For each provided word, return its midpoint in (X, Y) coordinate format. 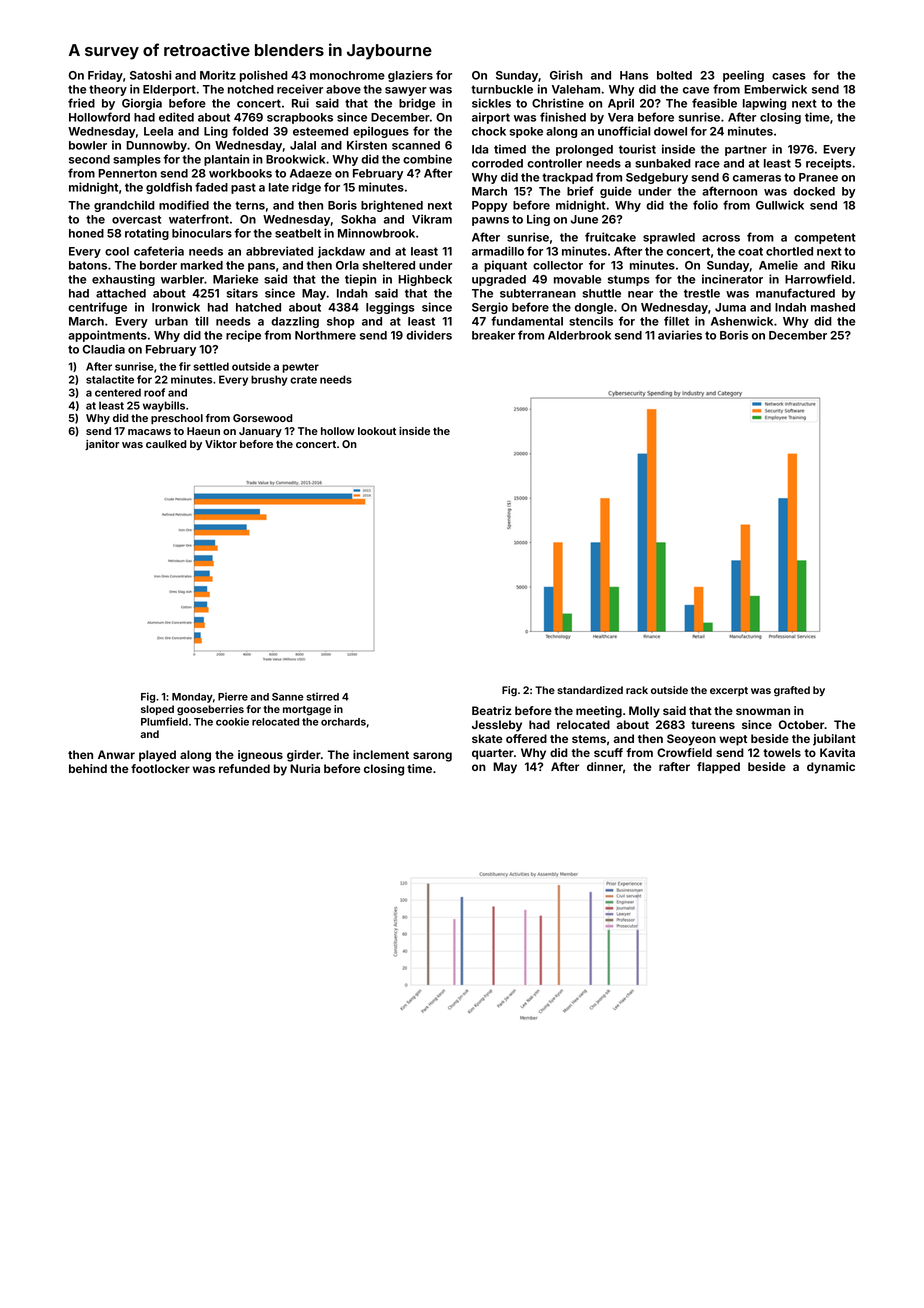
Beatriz (492, 710)
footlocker (160, 768)
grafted (792, 691)
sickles (491, 103)
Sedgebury (657, 178)
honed (86, 233)
